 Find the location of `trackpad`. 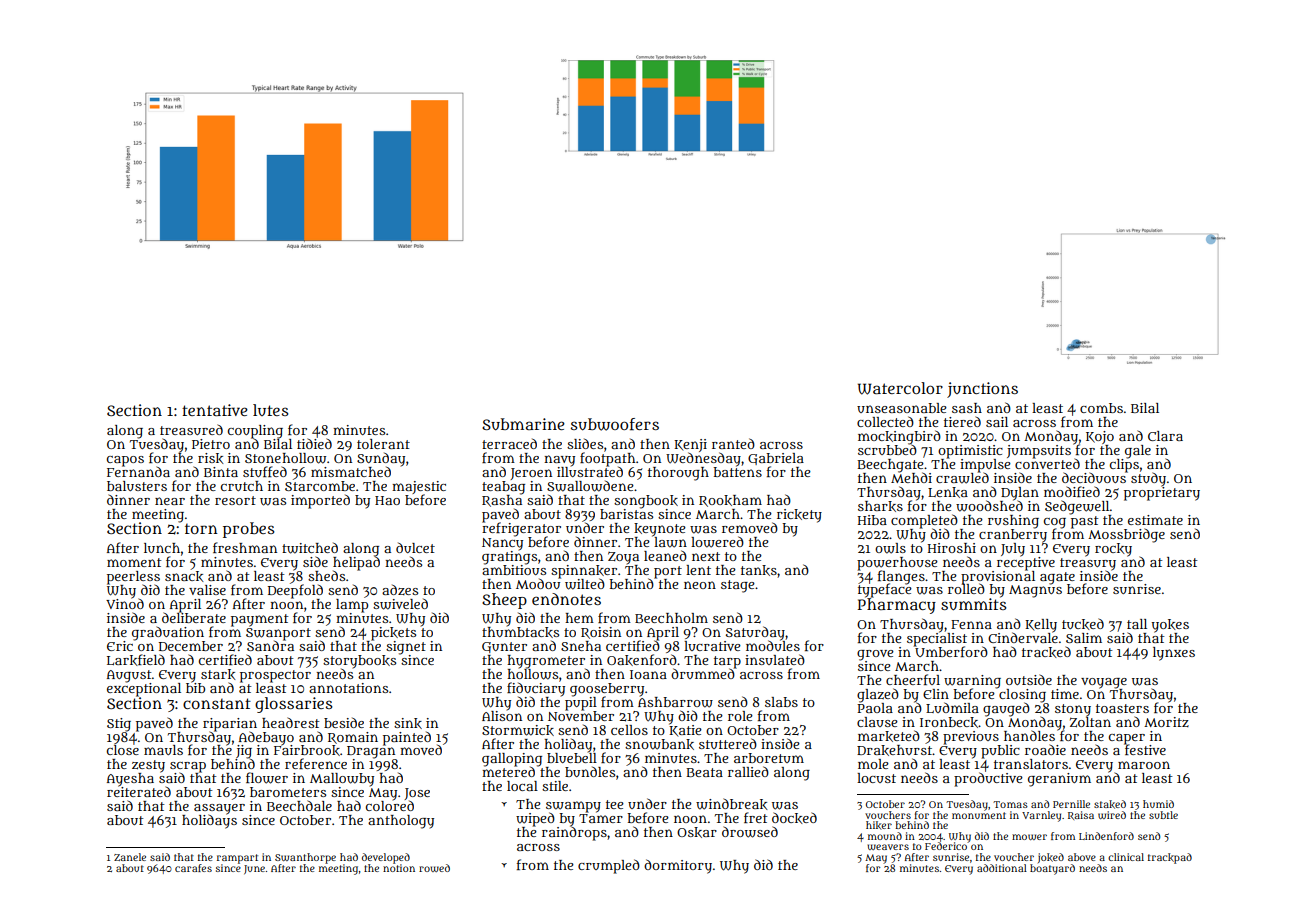

trackpad is located at coordinates (1170, 858).
